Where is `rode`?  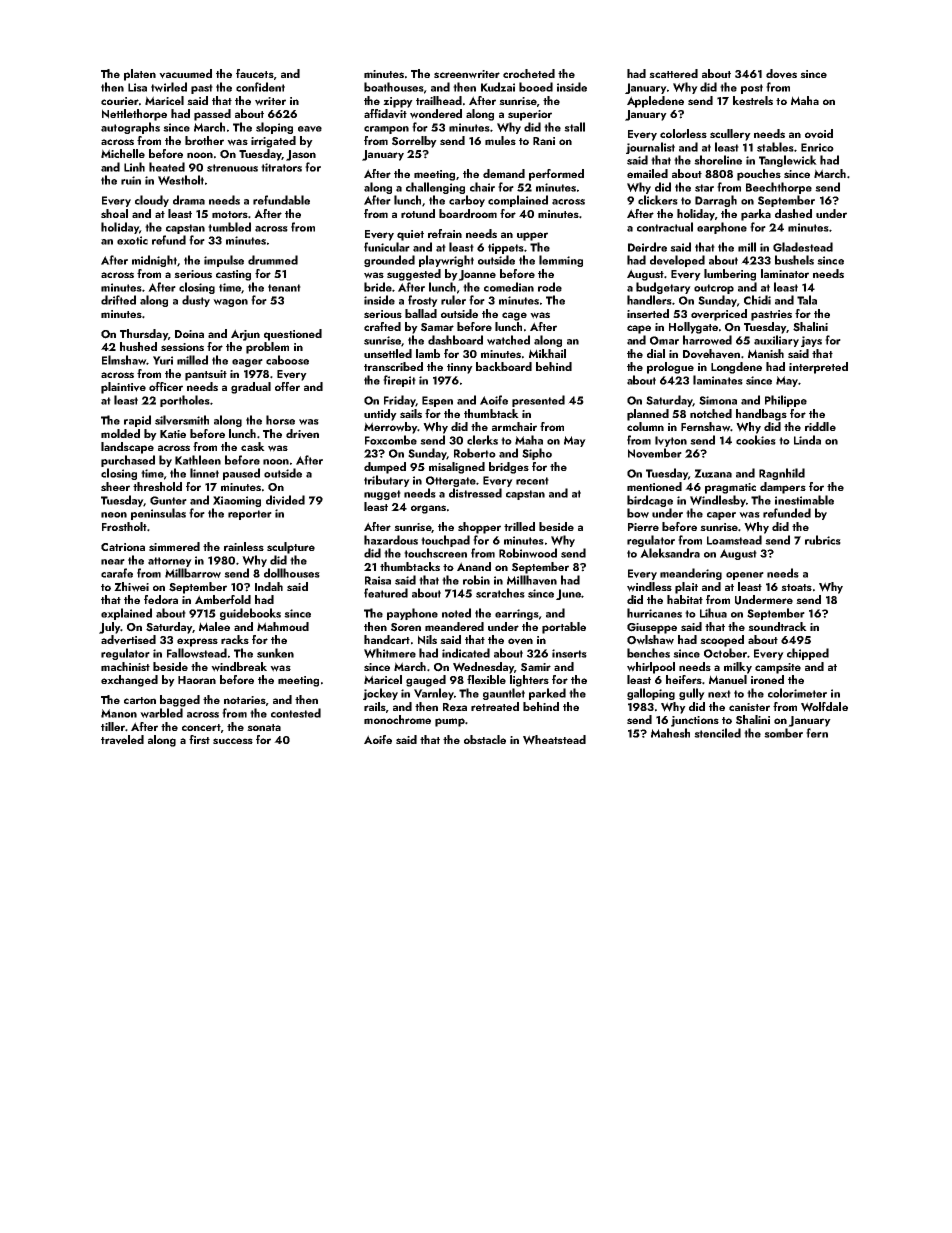
rode is located at coordinates (550, 287).
